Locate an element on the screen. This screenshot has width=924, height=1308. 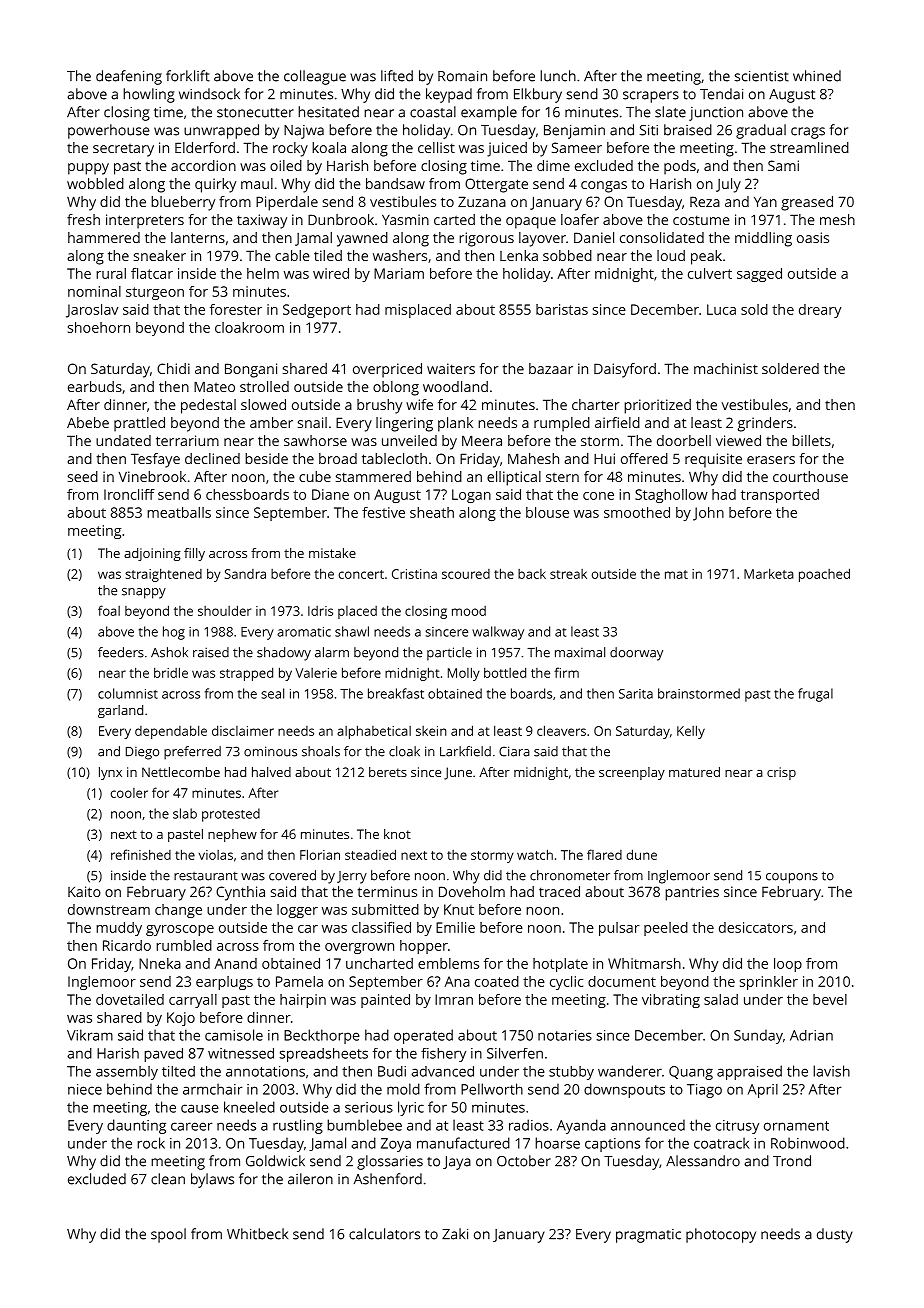
advanced is located at coordinates (442, 1071).
